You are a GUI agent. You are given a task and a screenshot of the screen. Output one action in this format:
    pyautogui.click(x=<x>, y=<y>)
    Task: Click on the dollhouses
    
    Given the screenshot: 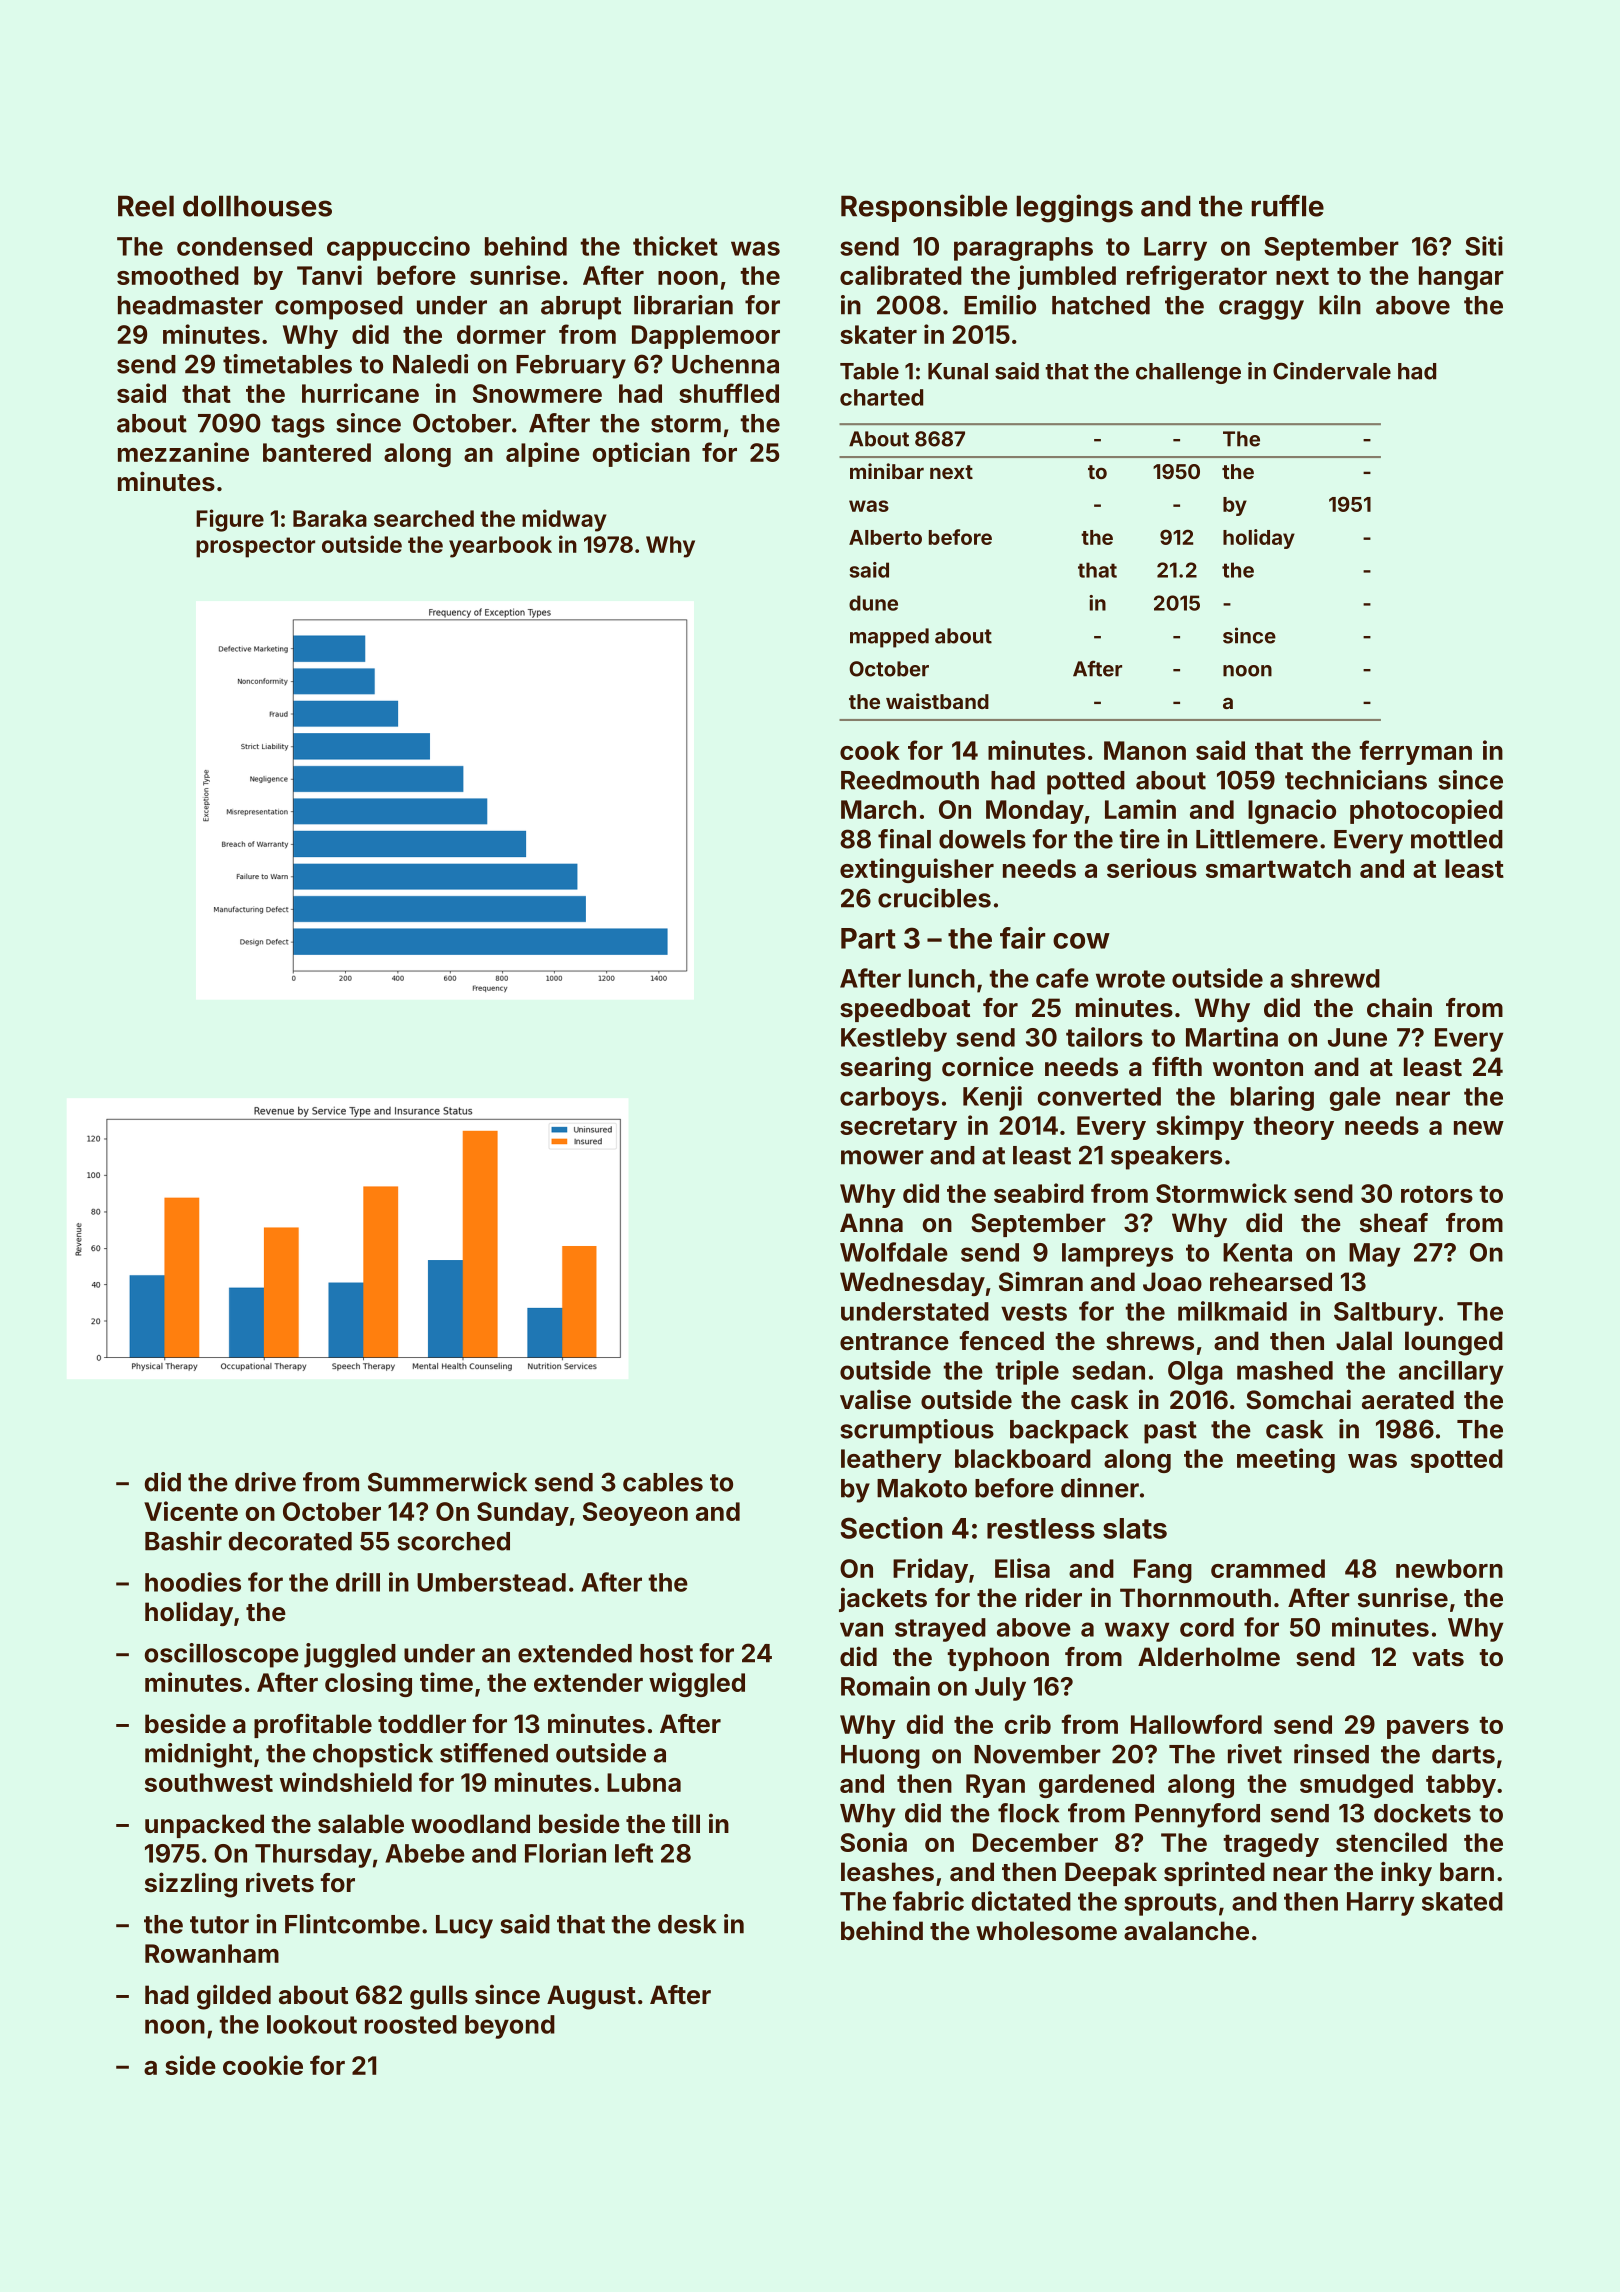 What is the action you would take?
    pyautogui.click(x=257, y=206)
